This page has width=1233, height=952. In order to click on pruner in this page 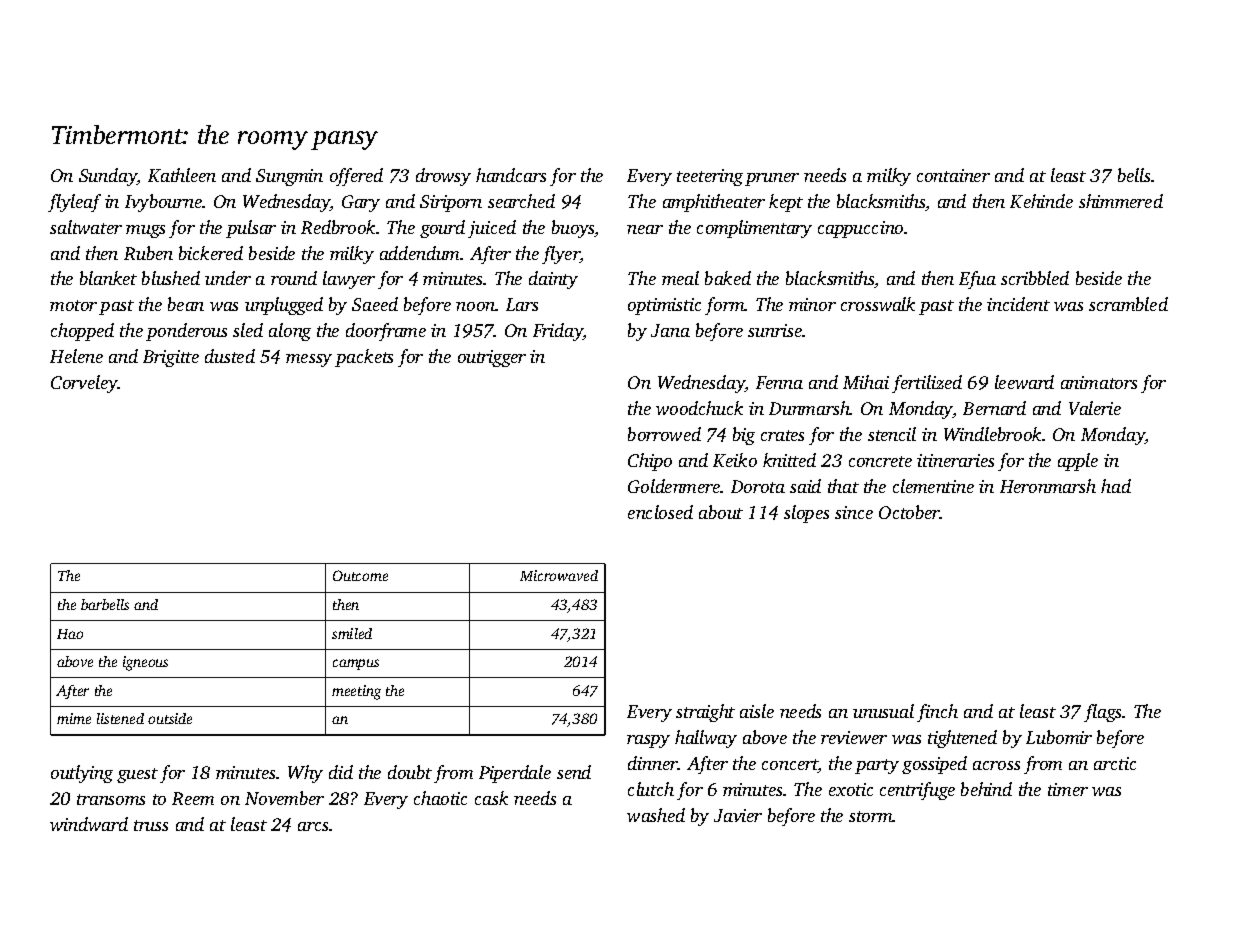, I will do `click(772, 179)`.
